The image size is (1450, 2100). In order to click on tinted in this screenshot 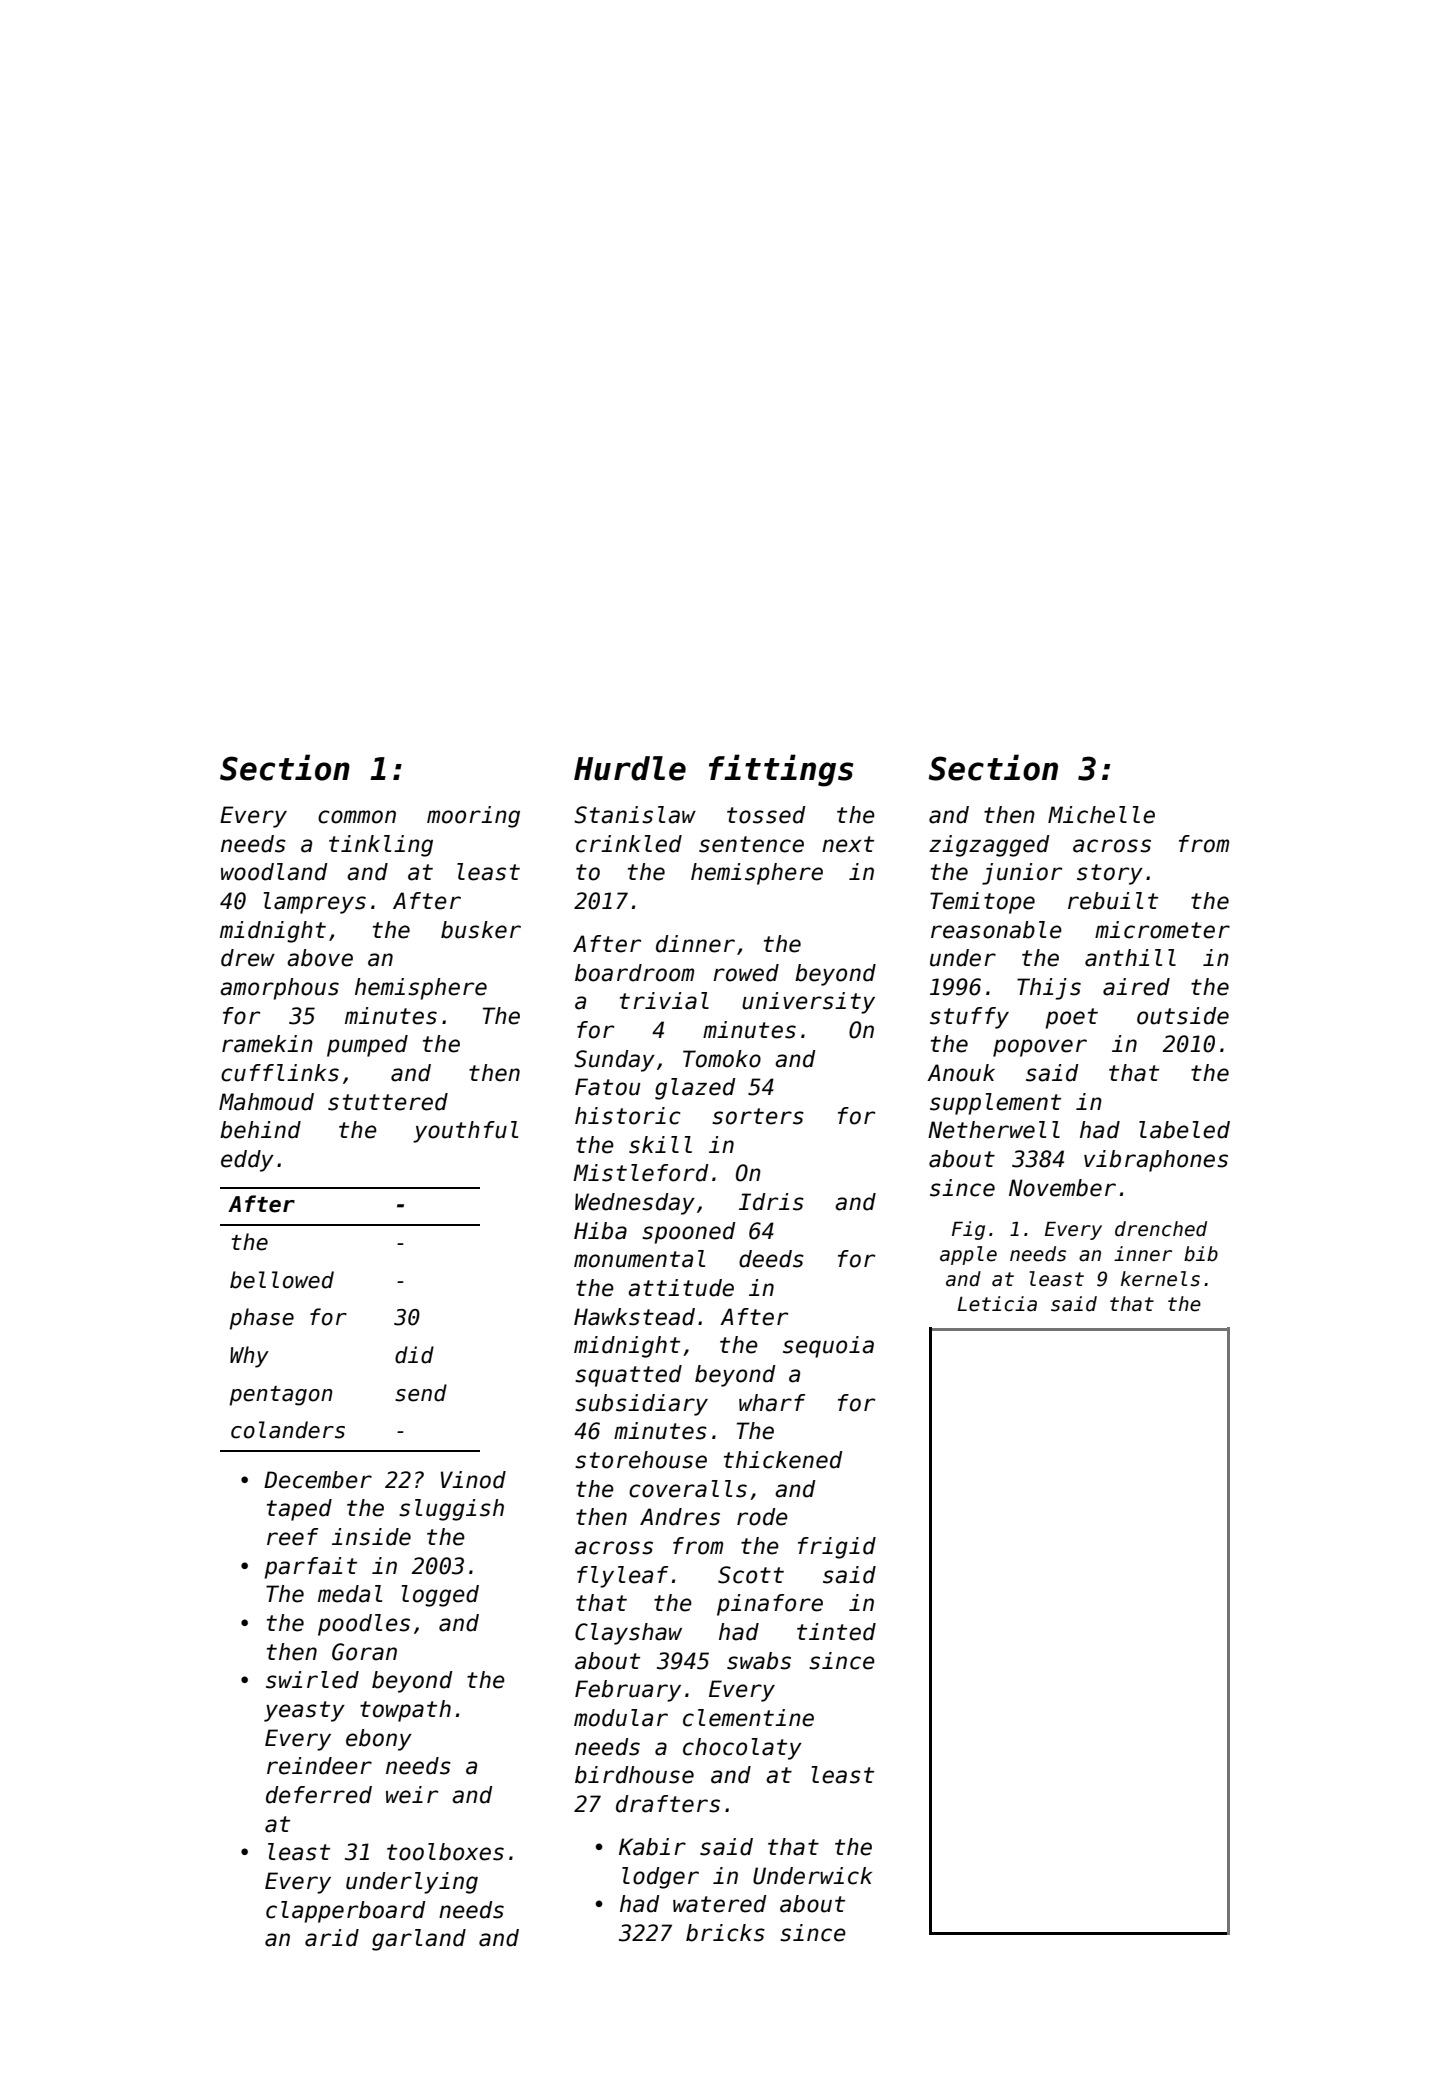, I will do `click(836, 1632)`.
